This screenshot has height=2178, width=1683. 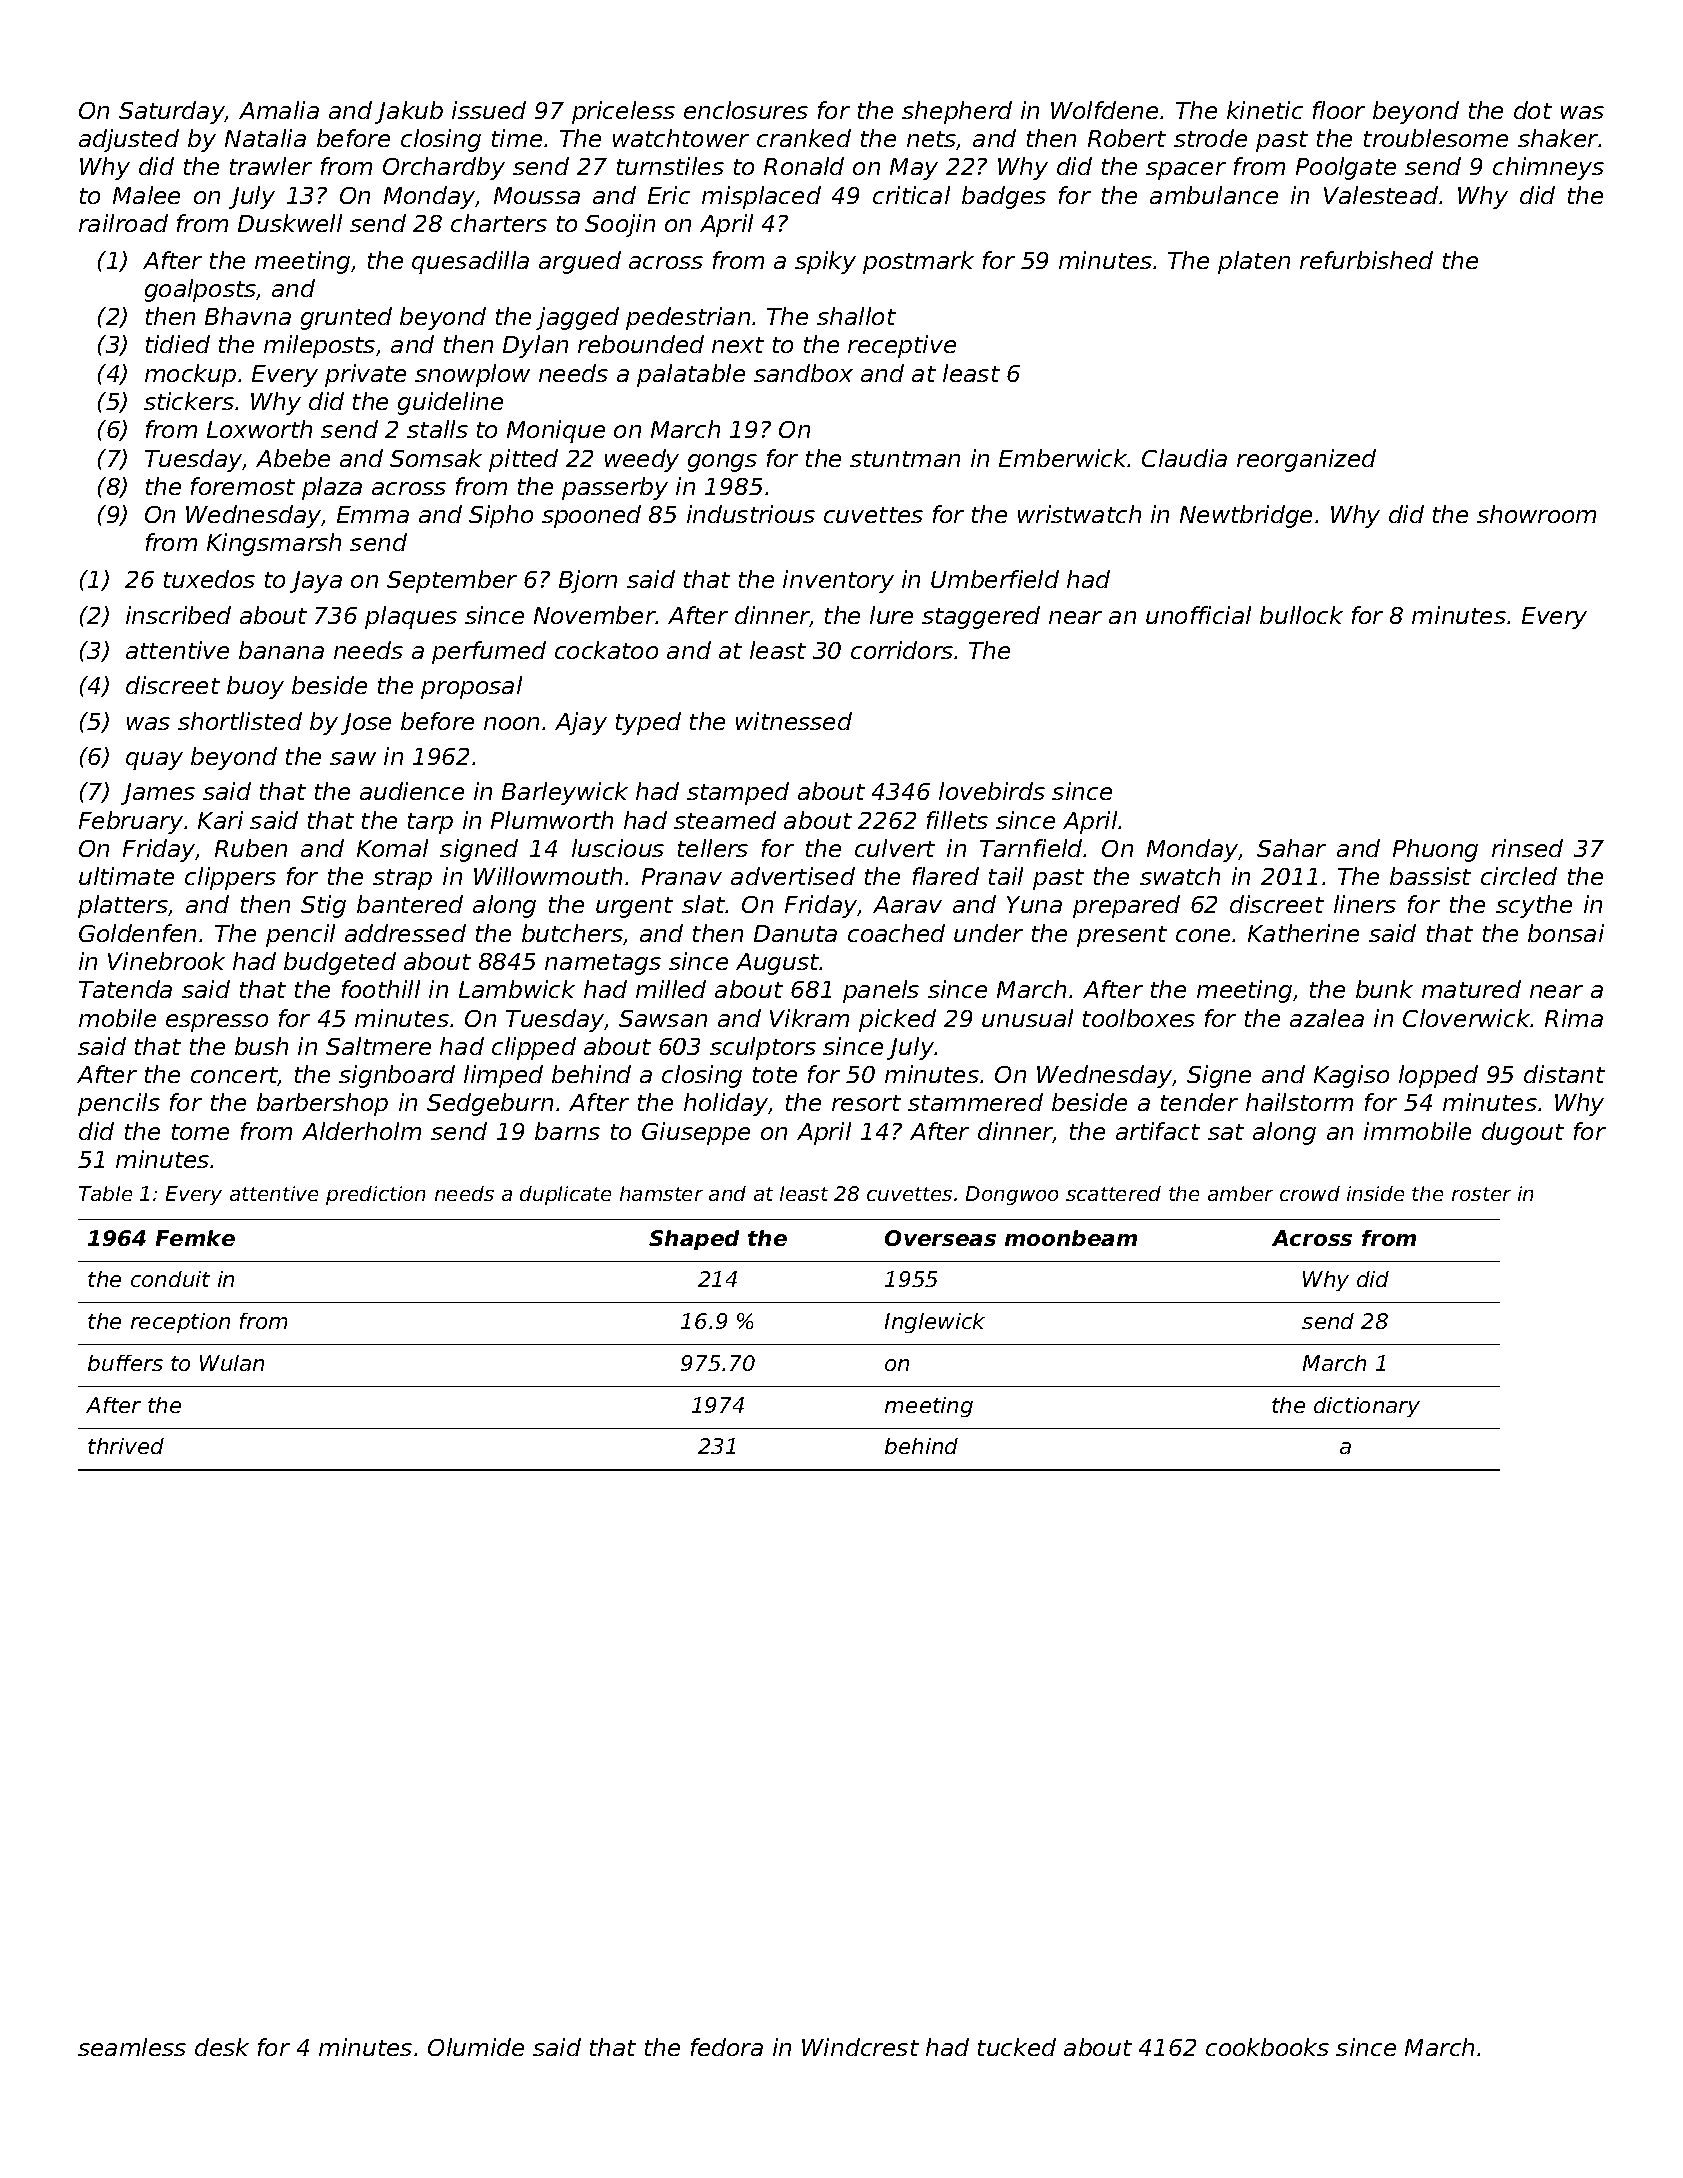 What do you see at coordinates (804, 138) in the screenshot?
I see `cranked` at bounding box center [804, 138].
